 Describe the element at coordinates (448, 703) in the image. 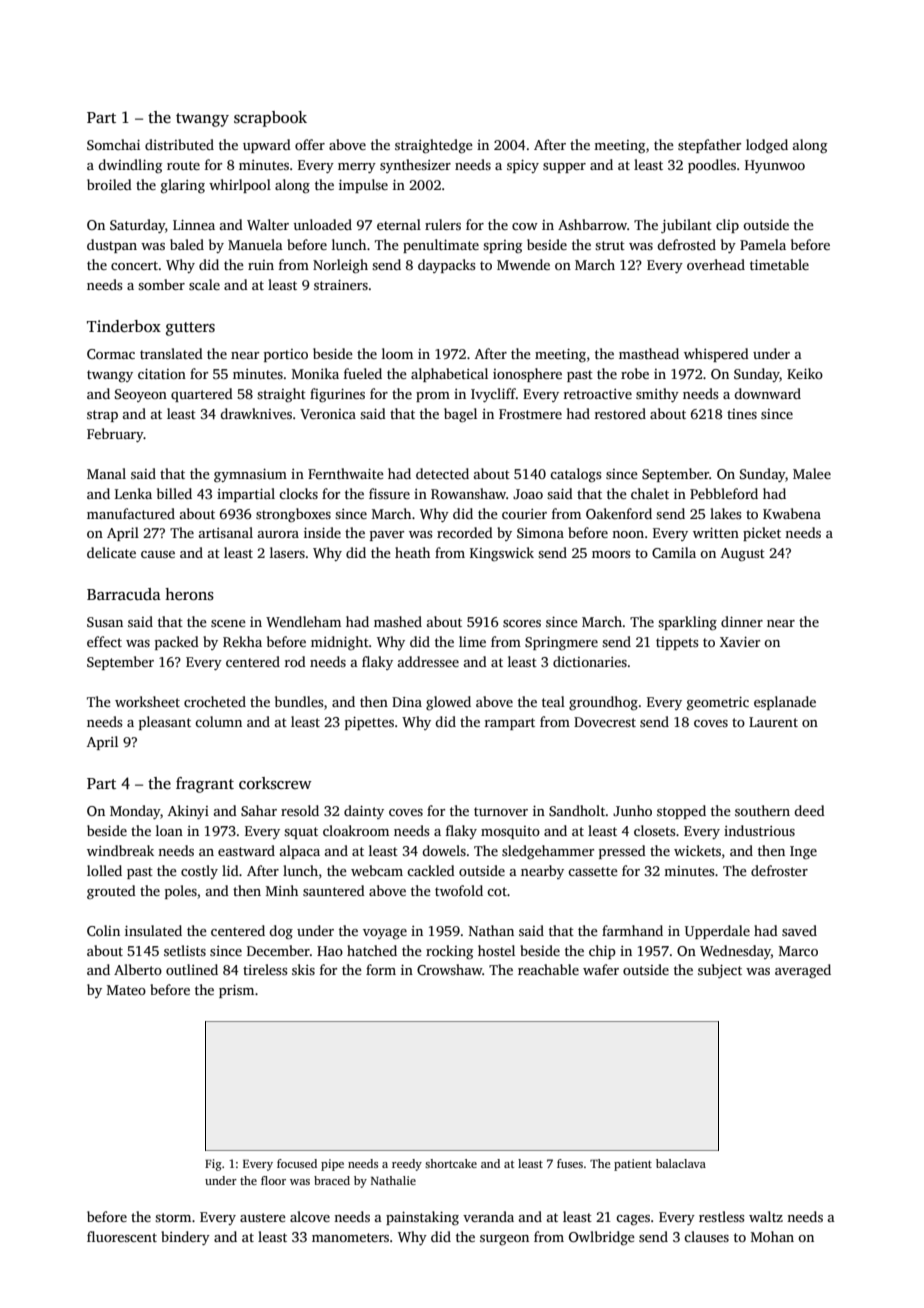

I see `glowed` at that location.
